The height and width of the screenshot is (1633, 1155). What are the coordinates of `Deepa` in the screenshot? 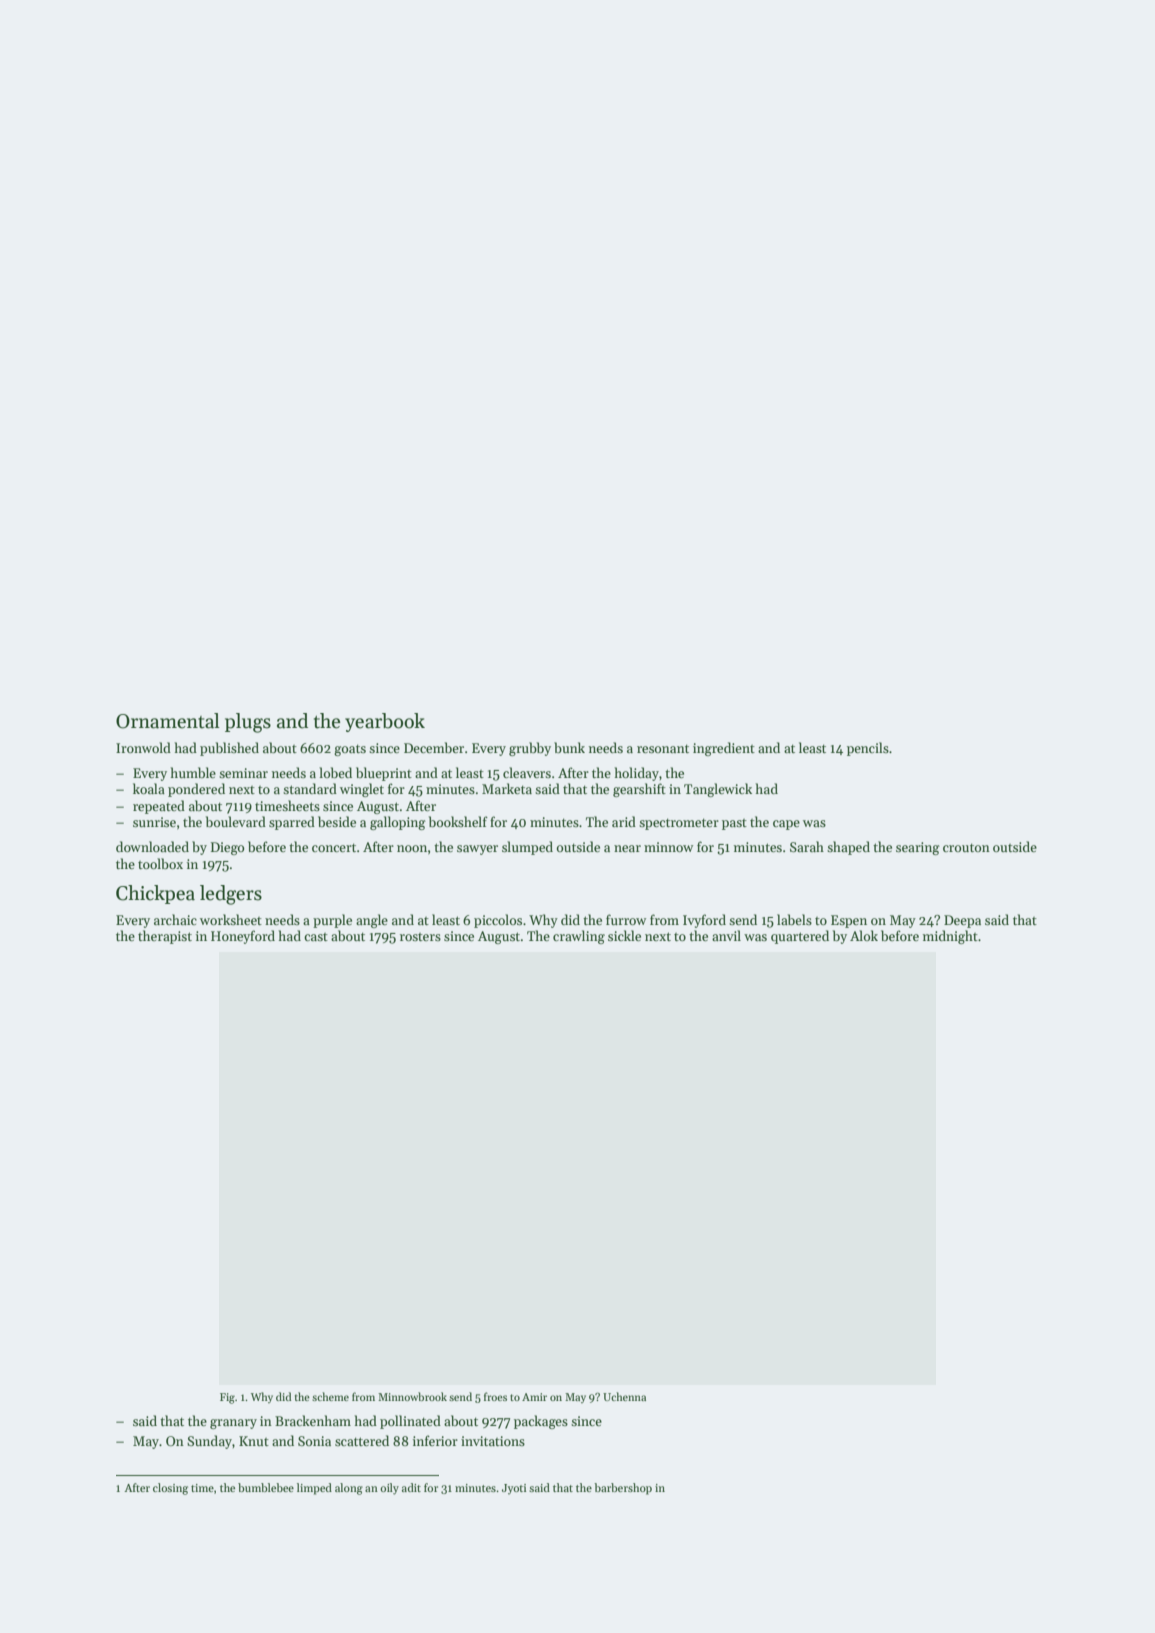 It's located at (962, 921).
